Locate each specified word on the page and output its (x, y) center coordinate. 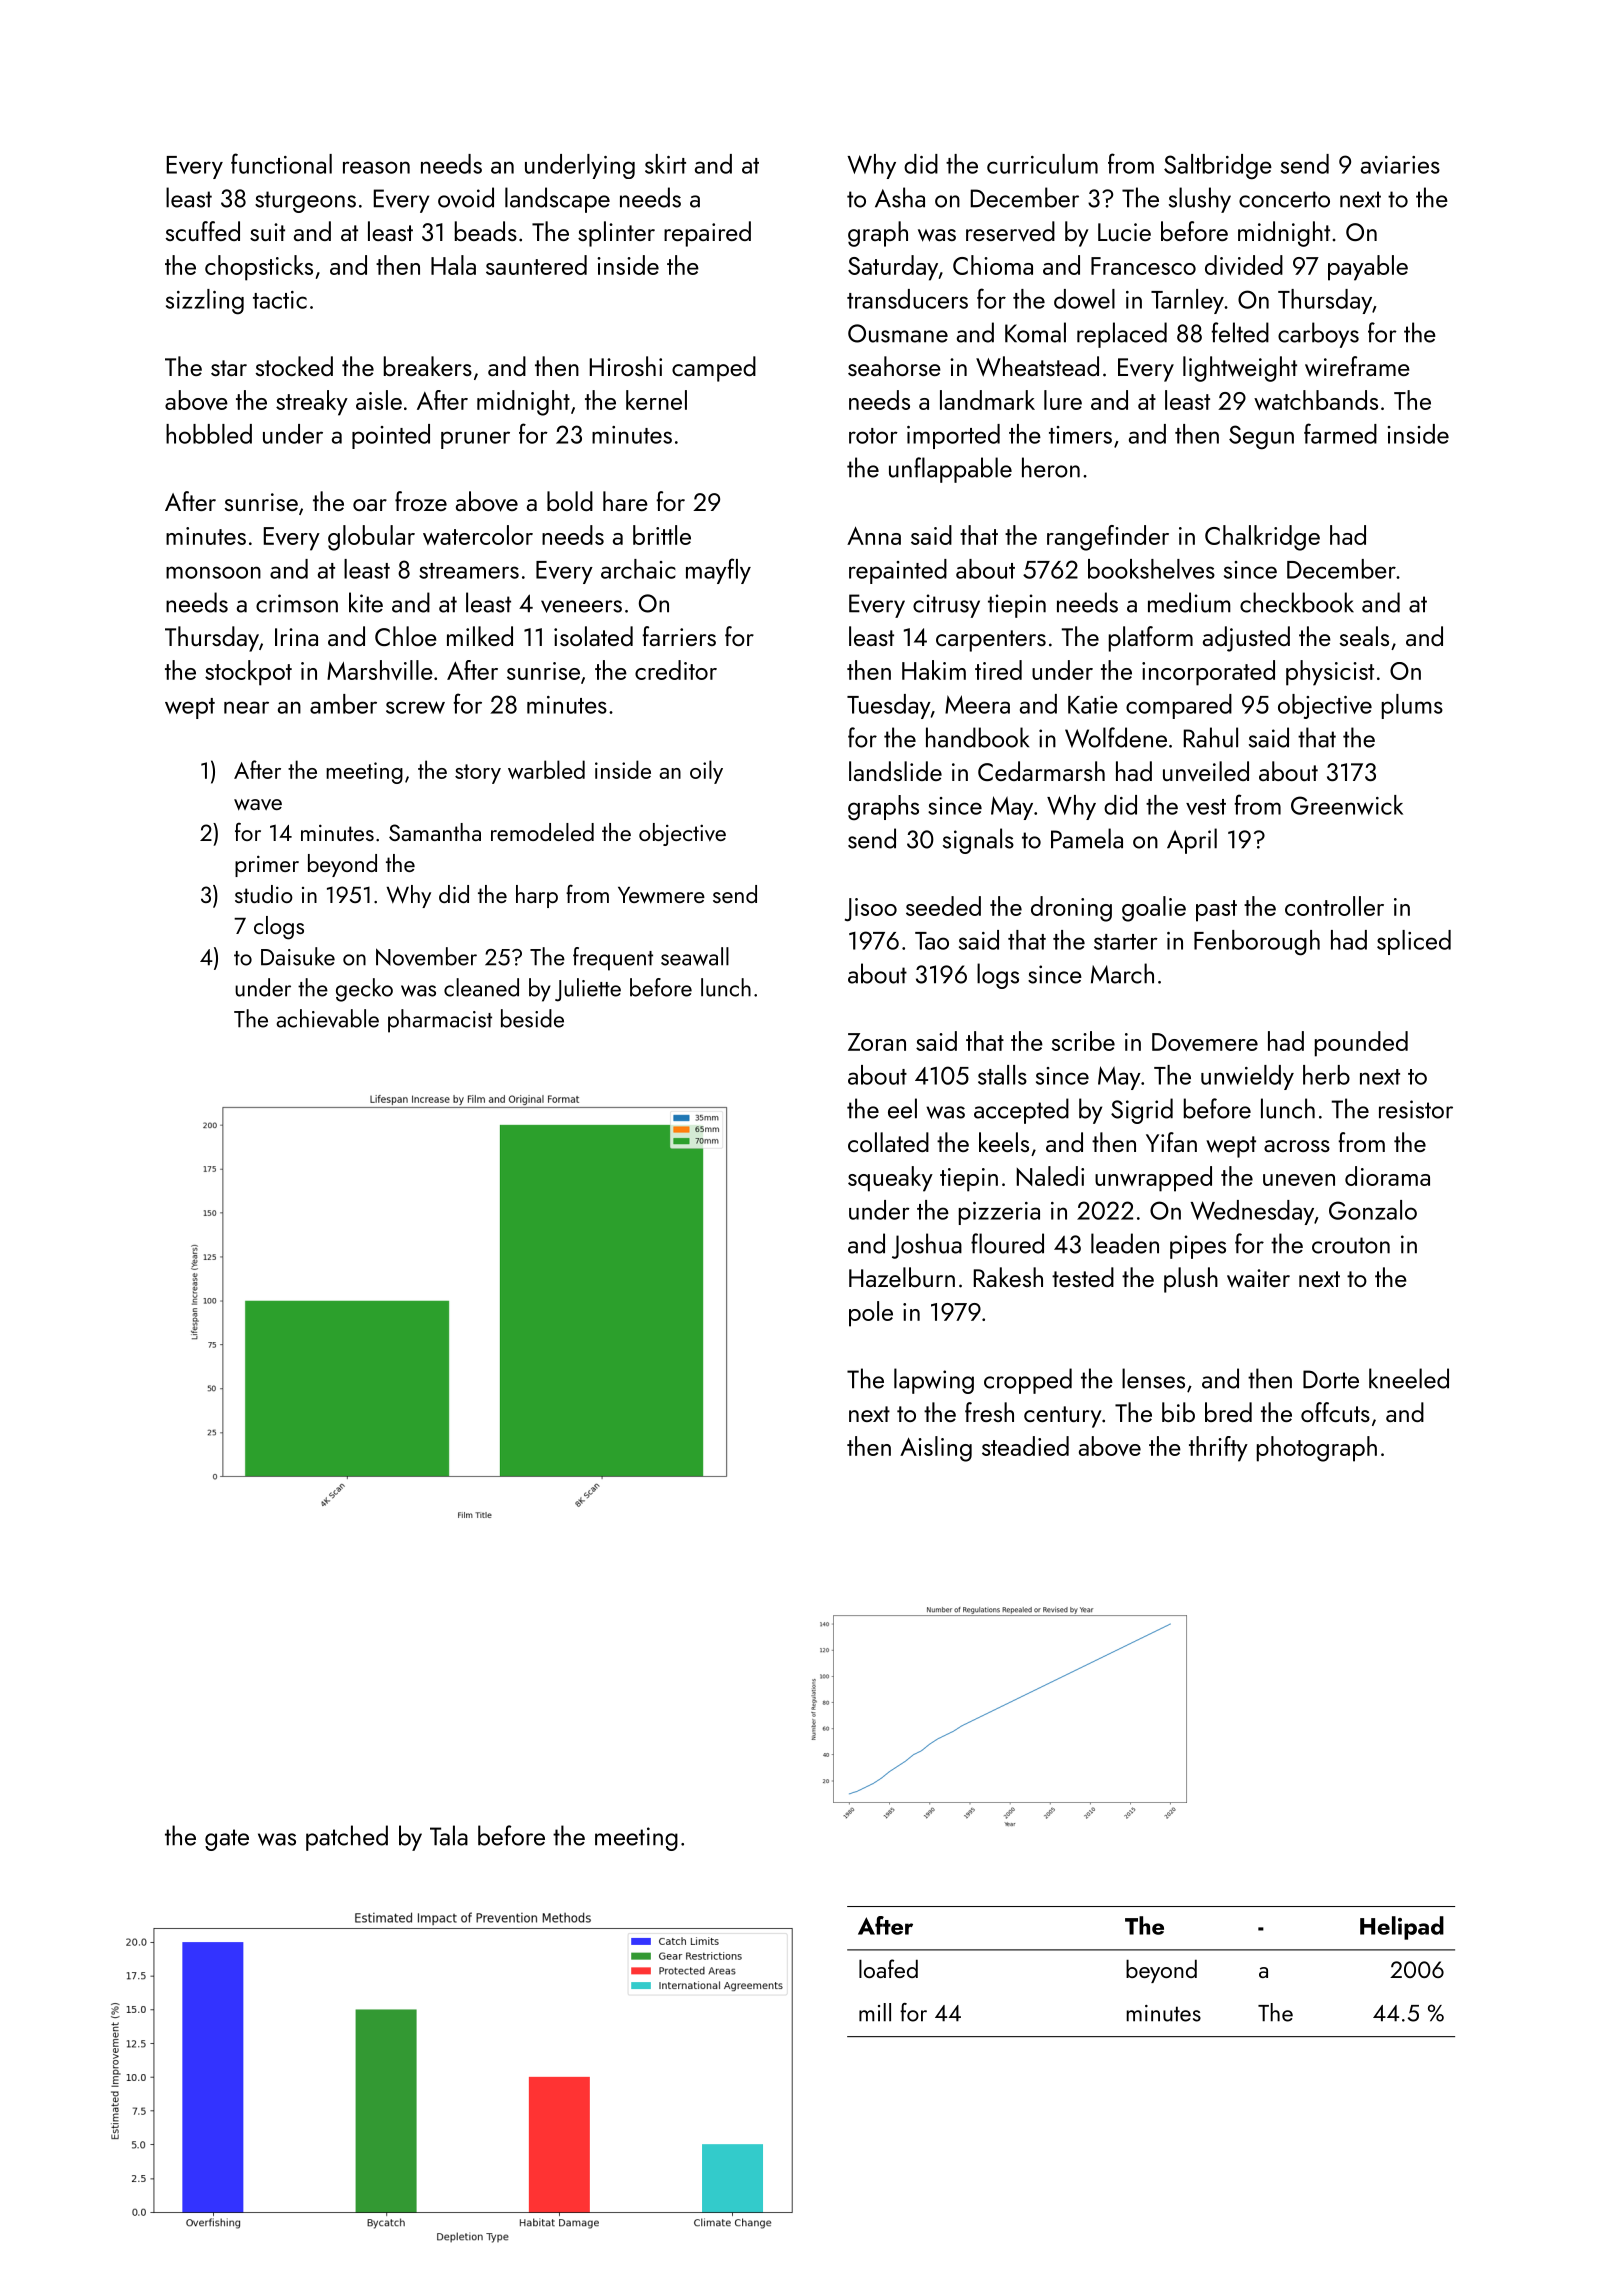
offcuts (1335, 1412)
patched (347, 1838)
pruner (475, 440)
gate (227, 1840)
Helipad (1402, 1928)
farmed (1340, 433)
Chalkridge (1262, 538)
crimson (297, 603)
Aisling (936, 1449)
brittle (662, 535)
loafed (888, 1968)
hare (625, 501)
